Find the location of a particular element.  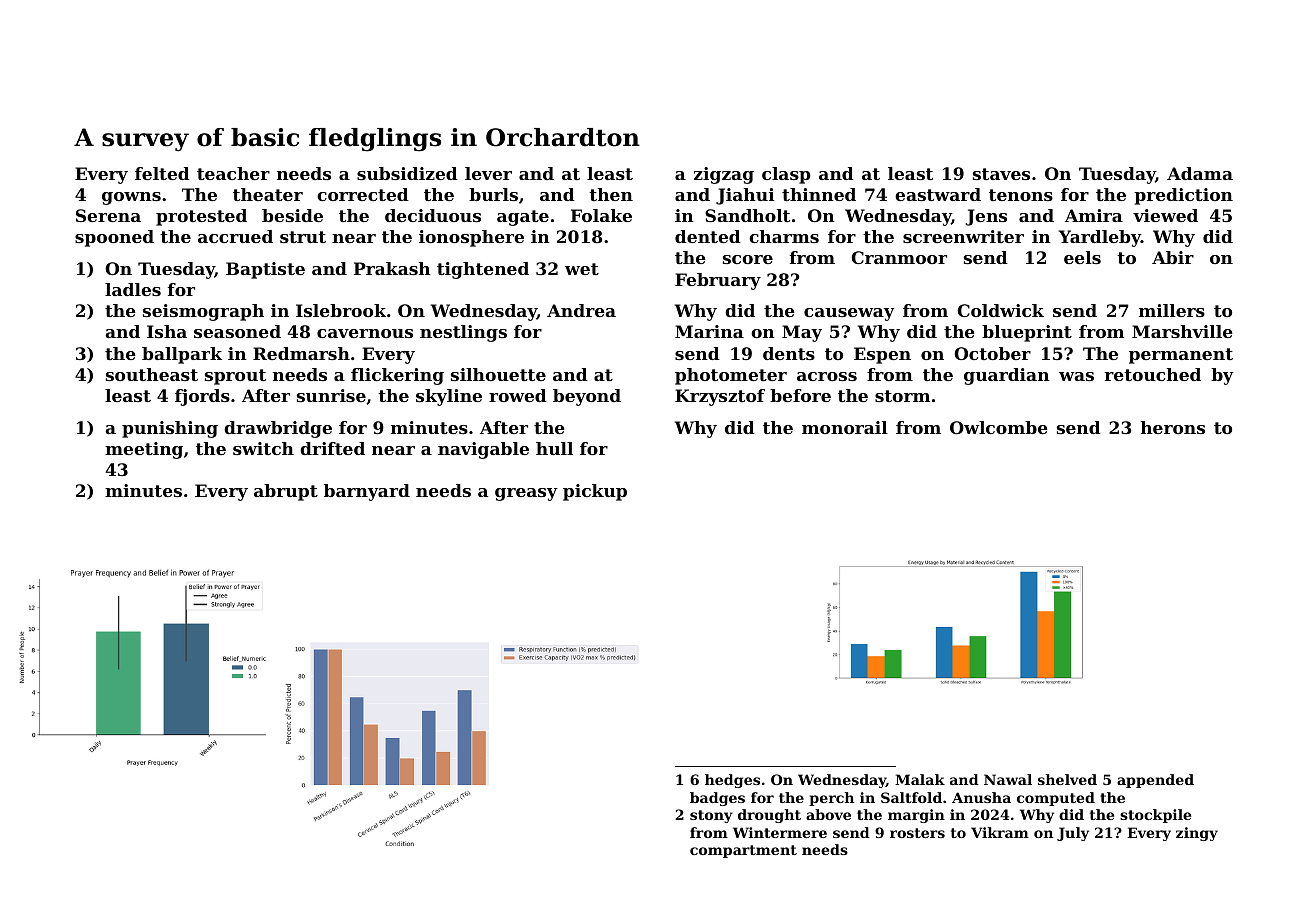

staves is located at coordinates (1001, 174).
